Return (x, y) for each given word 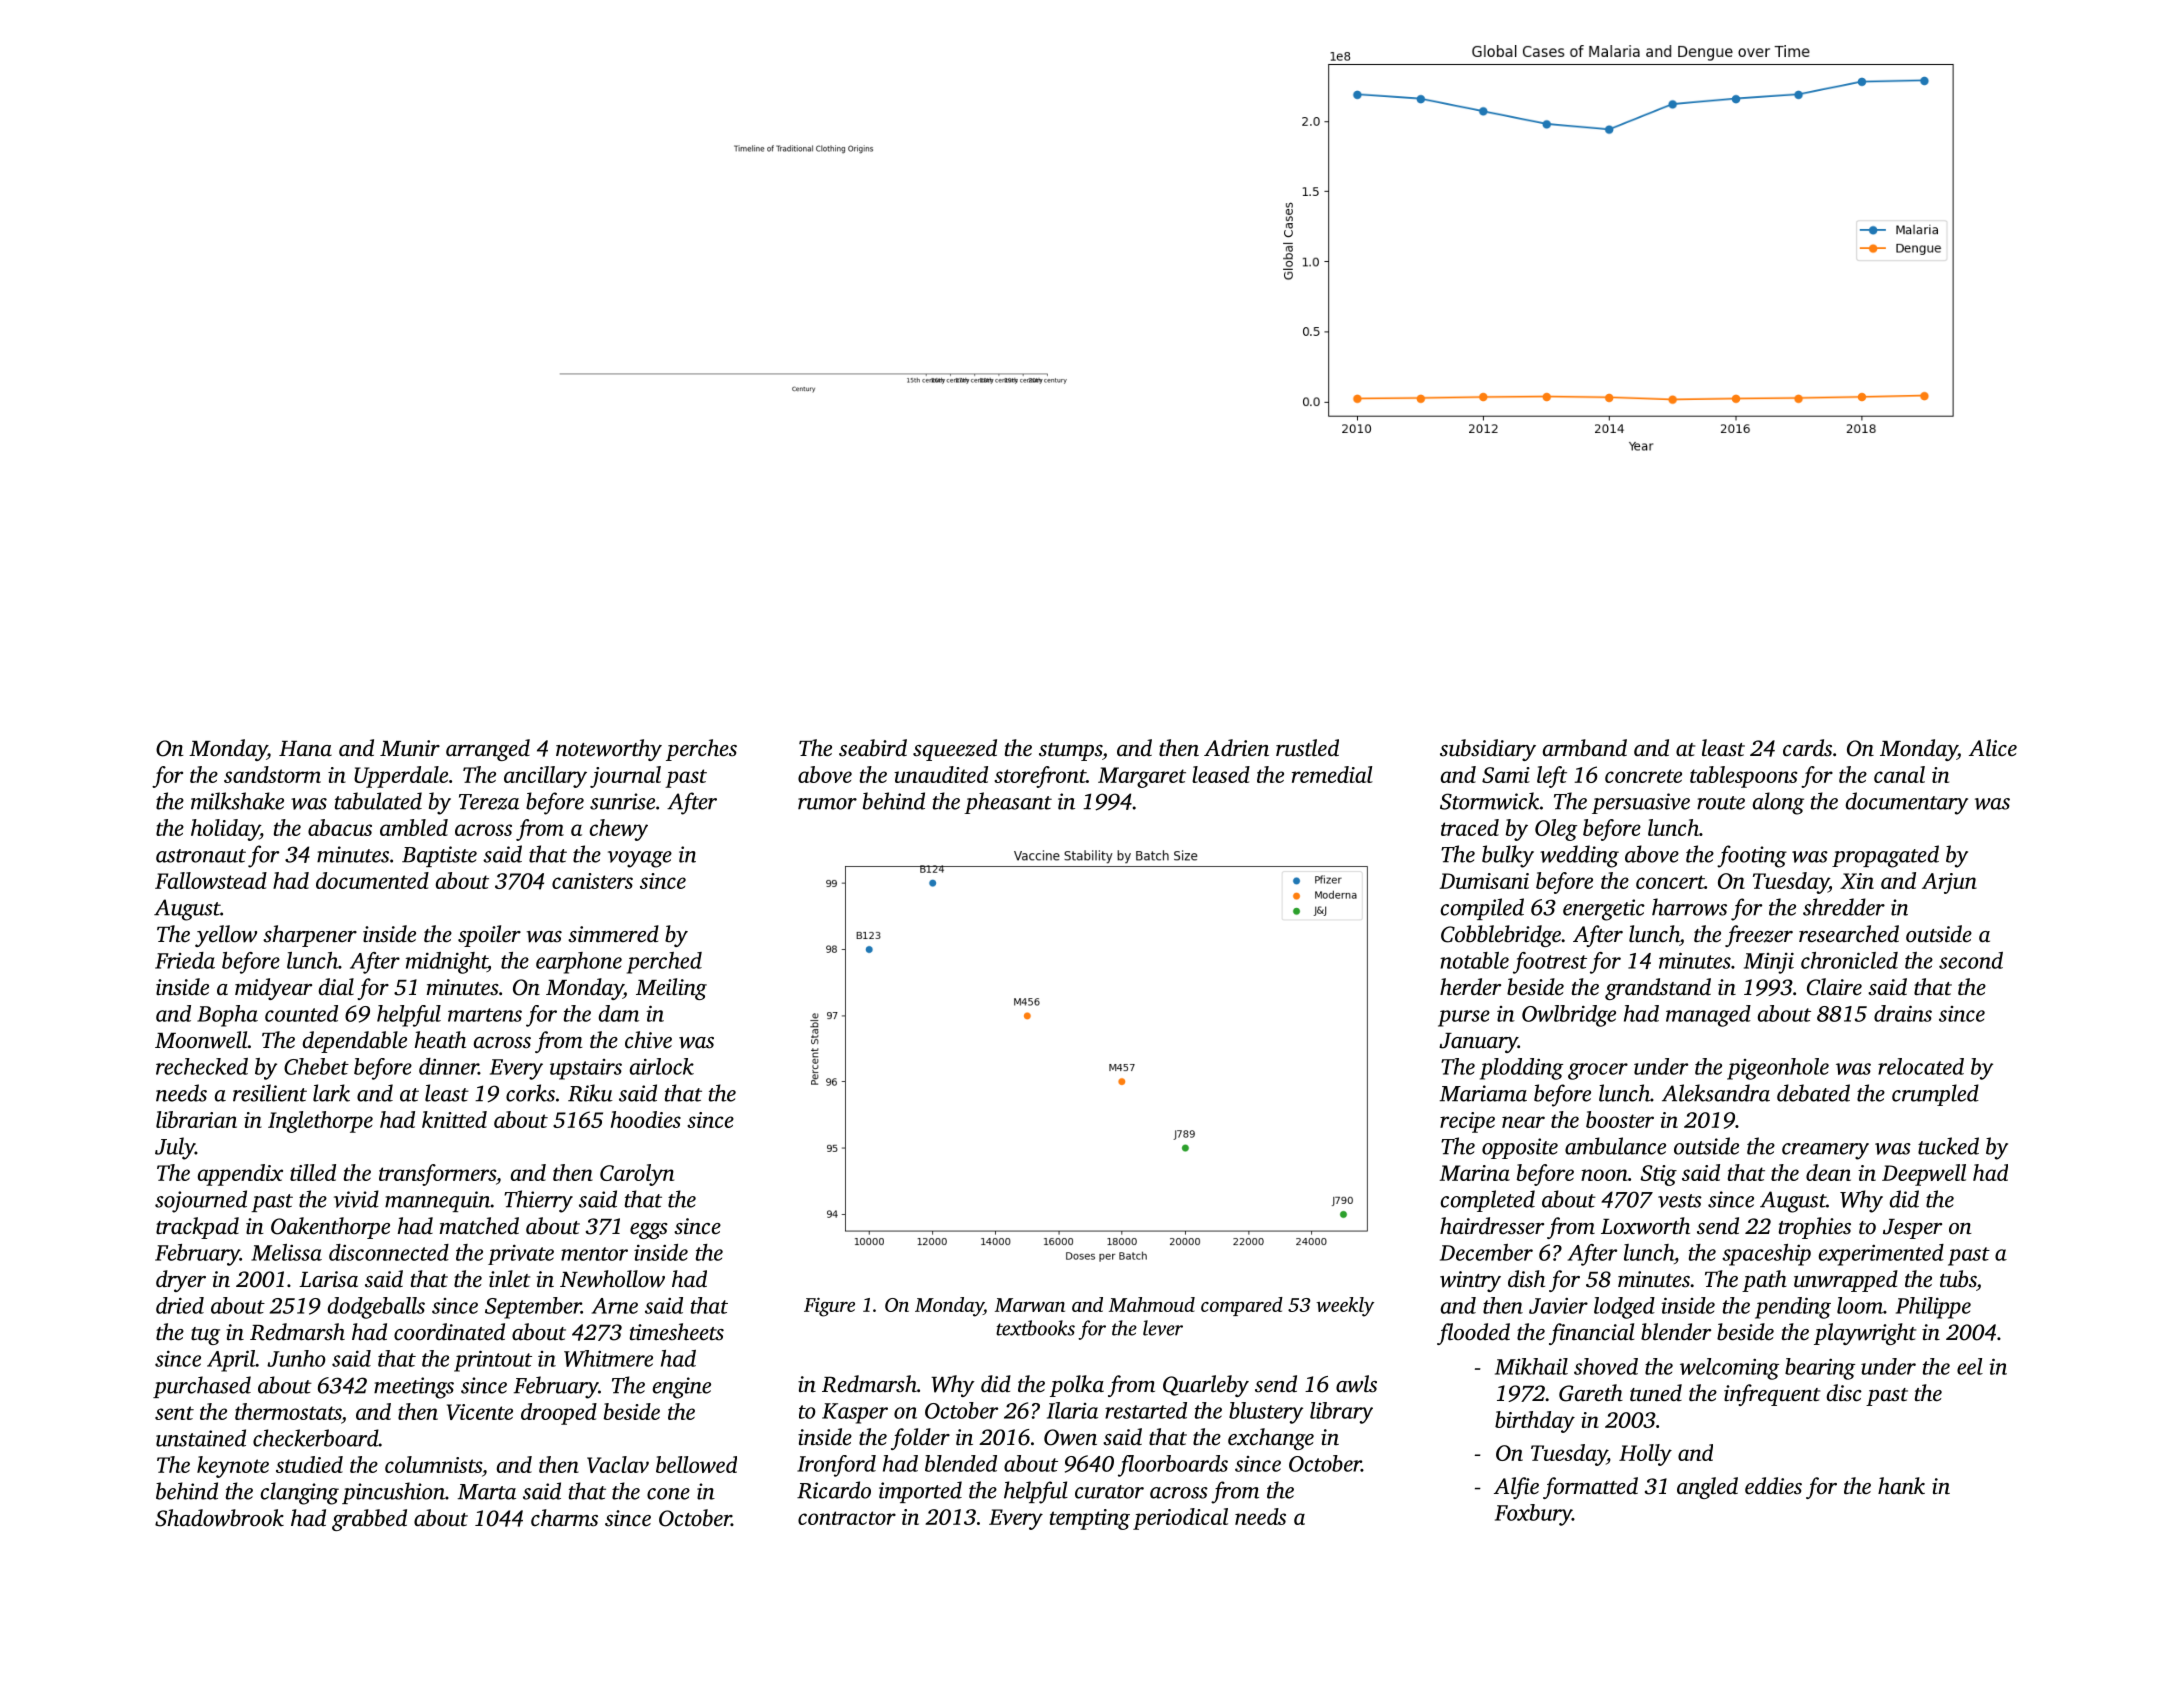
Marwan (1030, 1305)
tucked (1948, 1146)
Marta (487, 1492)
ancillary (545, 777)
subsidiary (1488, 750)
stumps (1070, 752)
